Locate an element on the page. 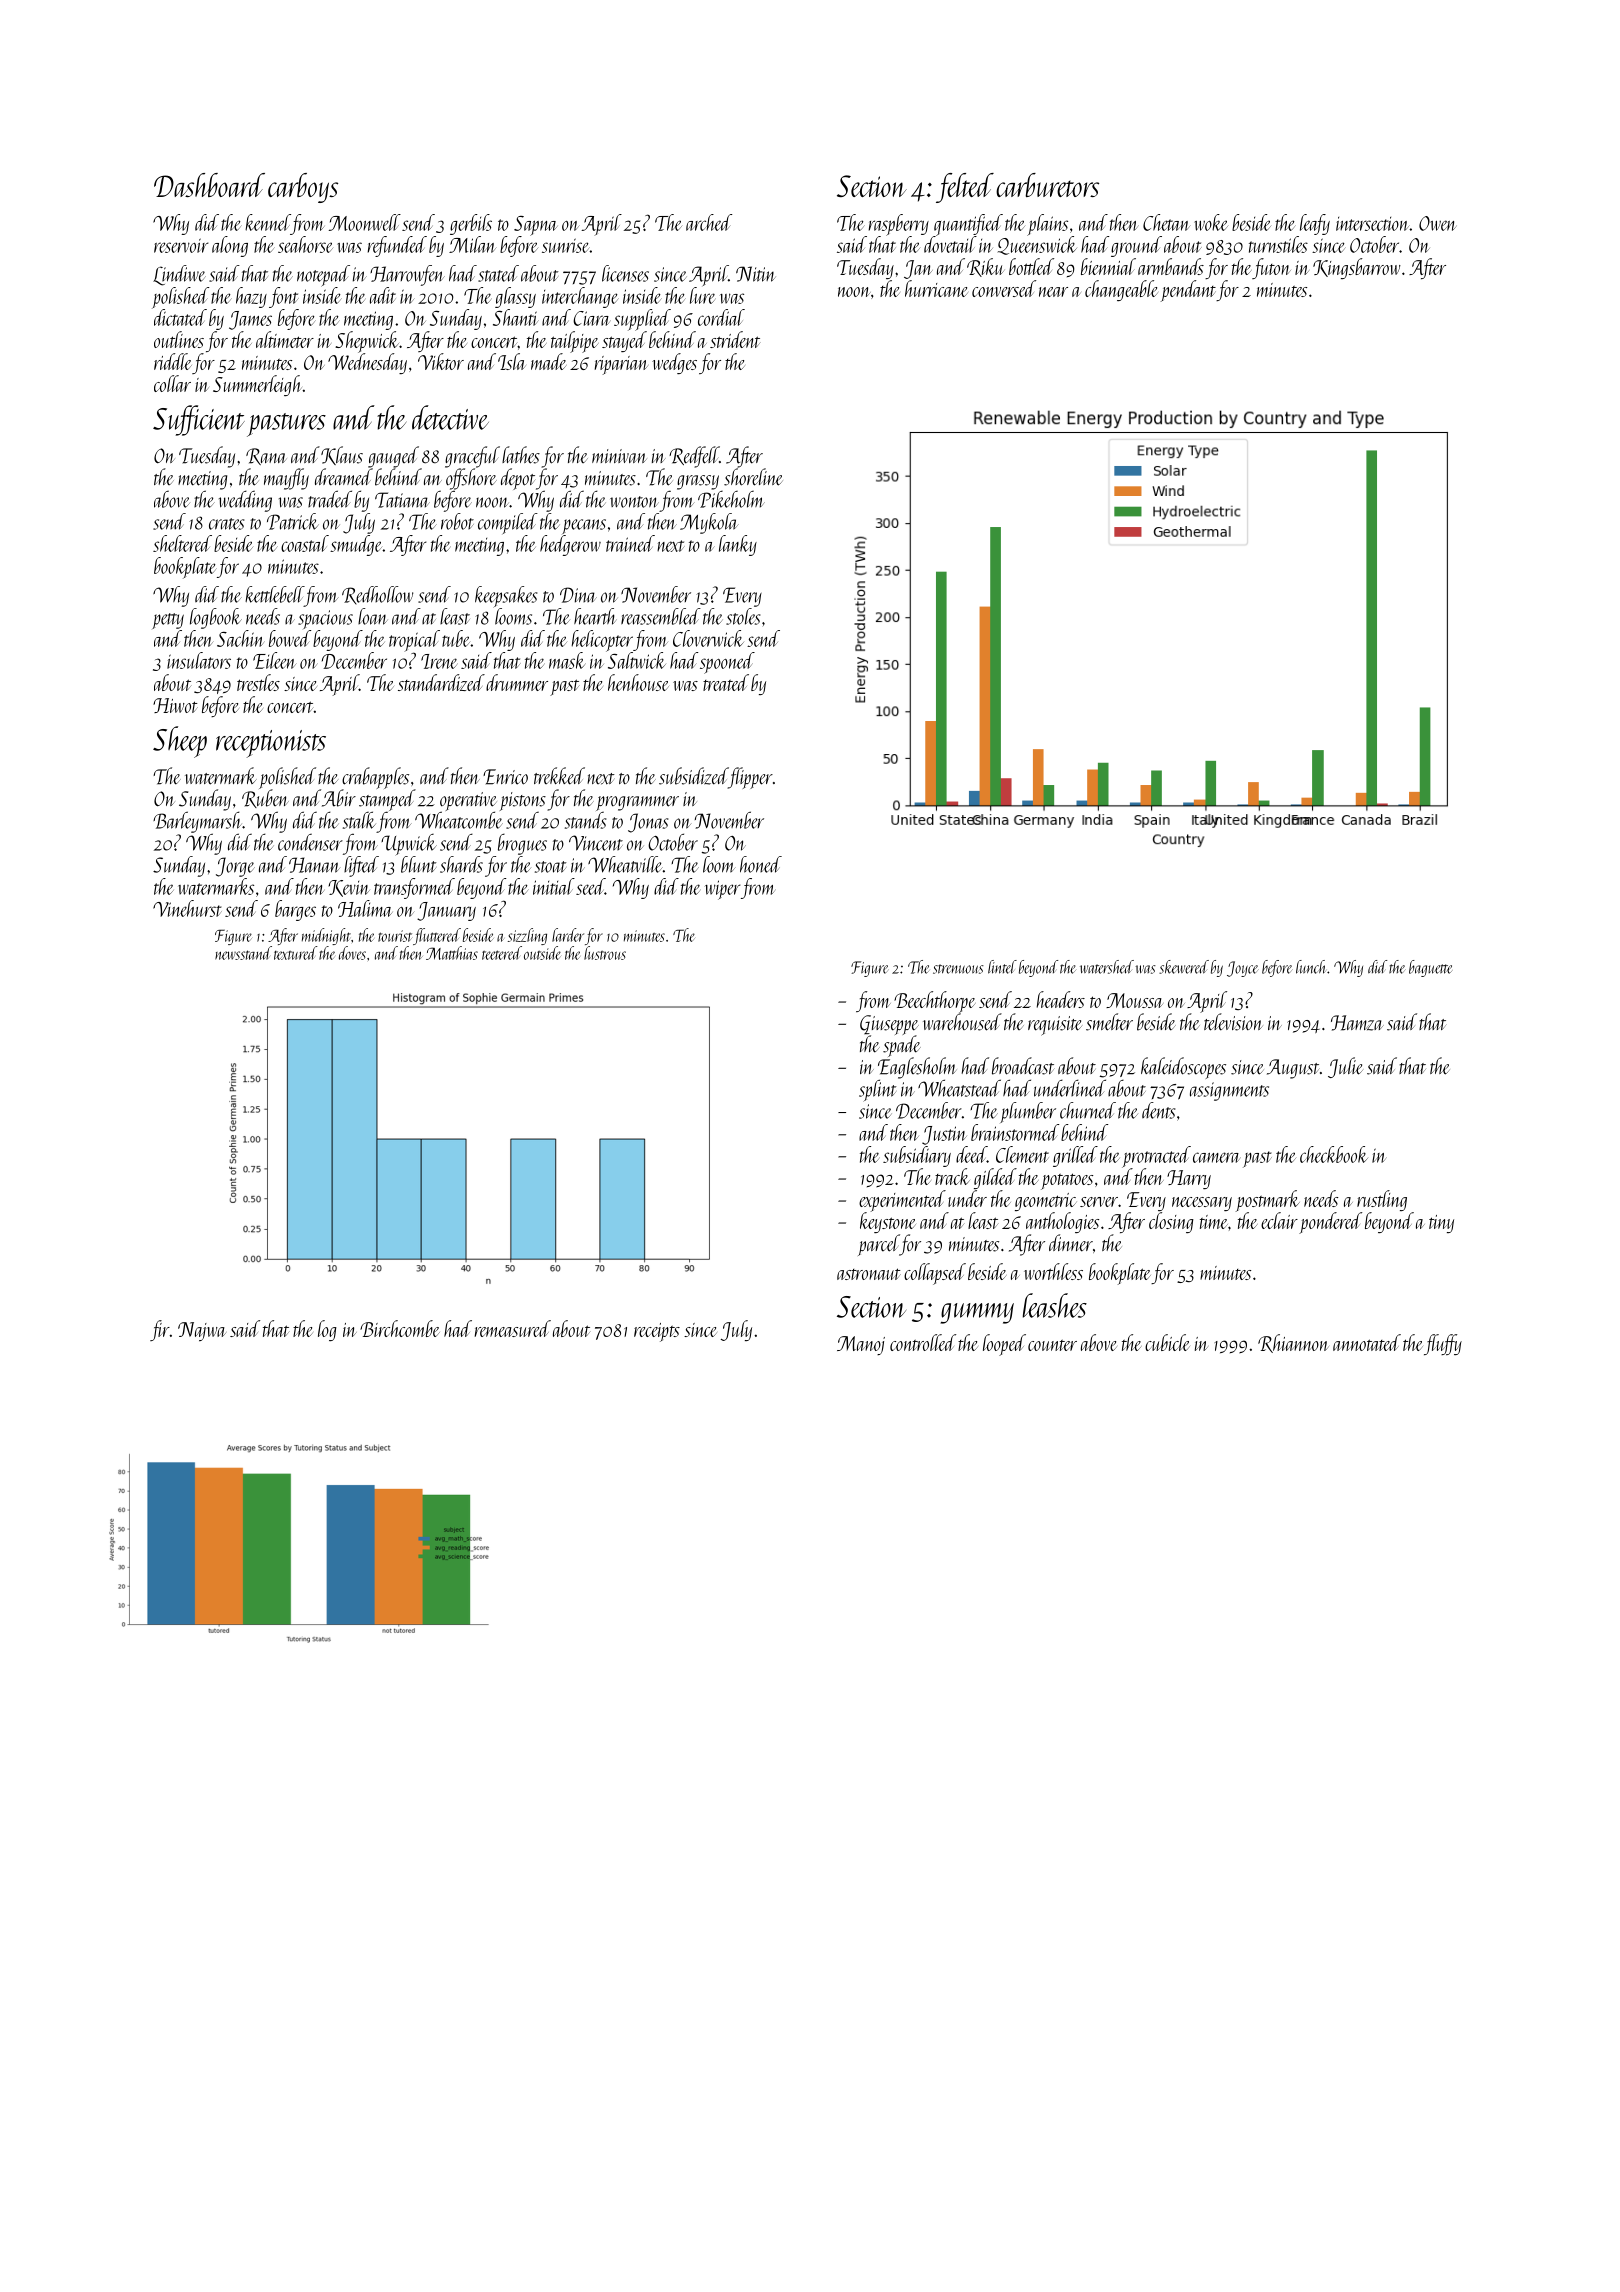  remeasured is located at coordinates (513, 1328).
